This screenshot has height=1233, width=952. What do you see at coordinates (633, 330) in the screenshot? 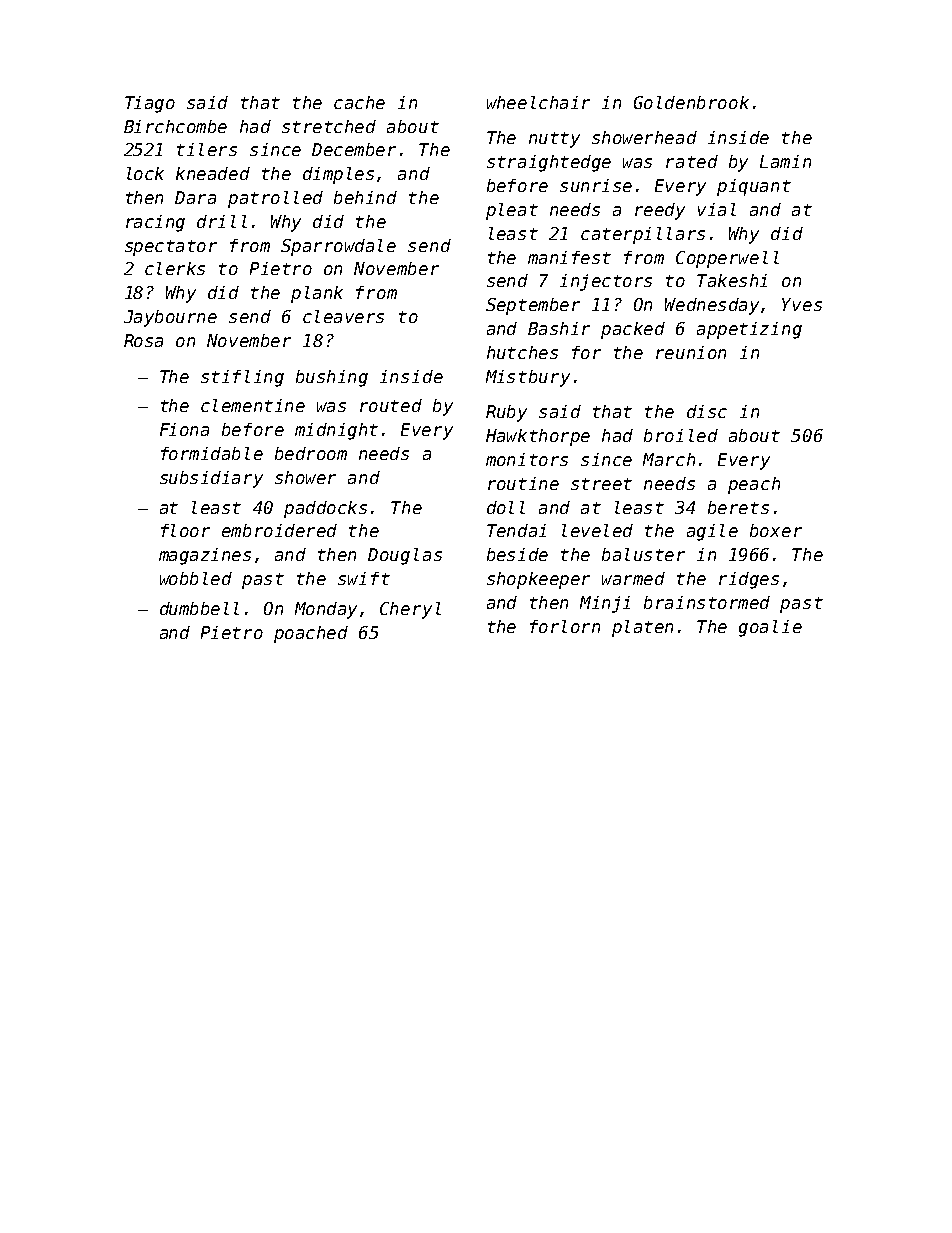
I see `packed` at bounding box center [633, 330].
